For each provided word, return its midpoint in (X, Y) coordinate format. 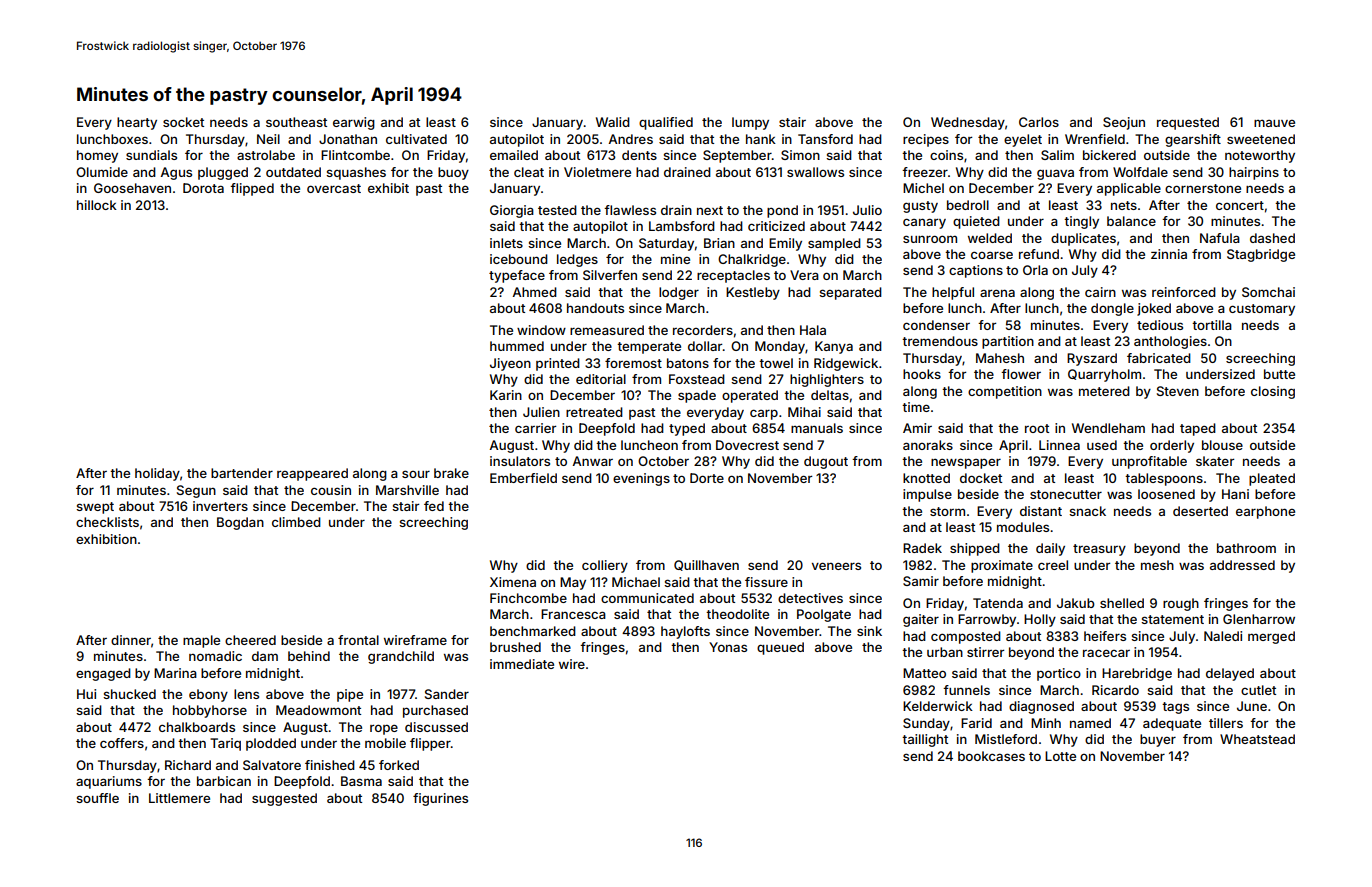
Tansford (825, 139)
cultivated (416, 139)
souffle (97, 798)
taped (1198, 429)
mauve (1274, 123)
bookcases (991, 756)
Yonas (728, 647)
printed (558, 364)
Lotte (1060, 756)
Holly (1040, 620)
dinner (131, 640)
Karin (506, 395)
